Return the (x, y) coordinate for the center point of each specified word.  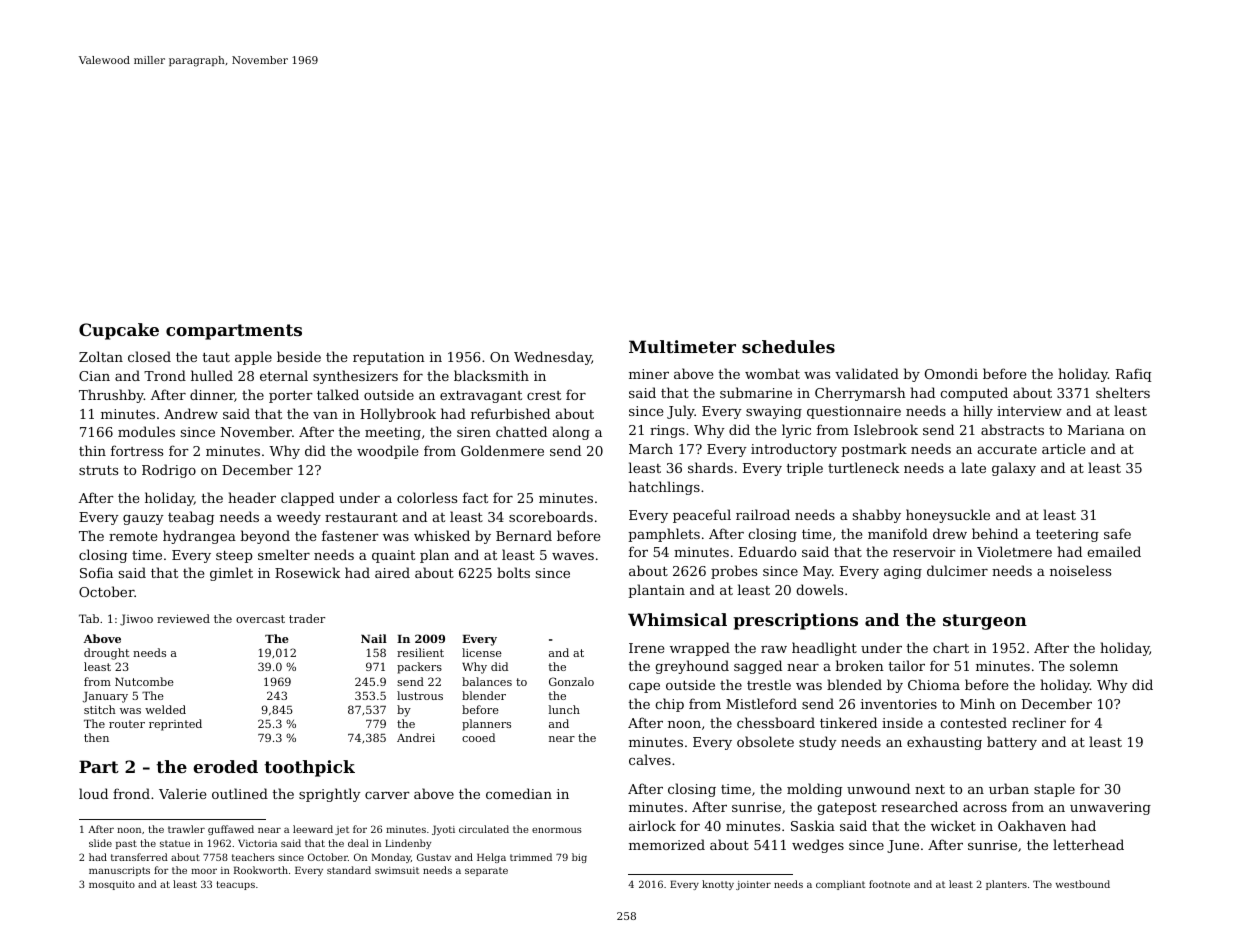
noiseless (1080, 570)
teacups (235, 885)
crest (544, 395)
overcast (260, 619)
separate (486, 871)
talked (338, 394)
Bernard (524, 535)
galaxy (1014, 469)
